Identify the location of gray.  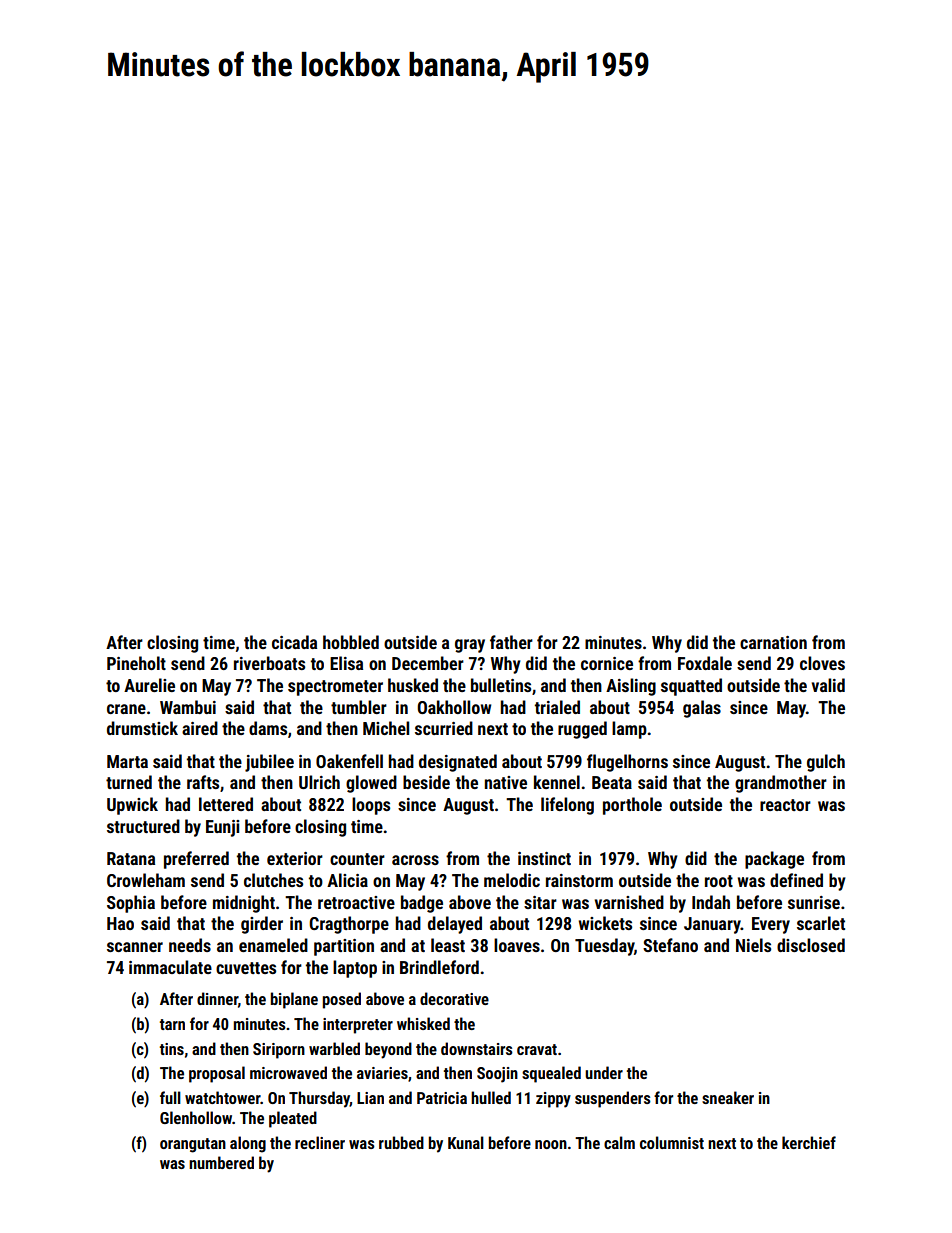
(470, 646).
